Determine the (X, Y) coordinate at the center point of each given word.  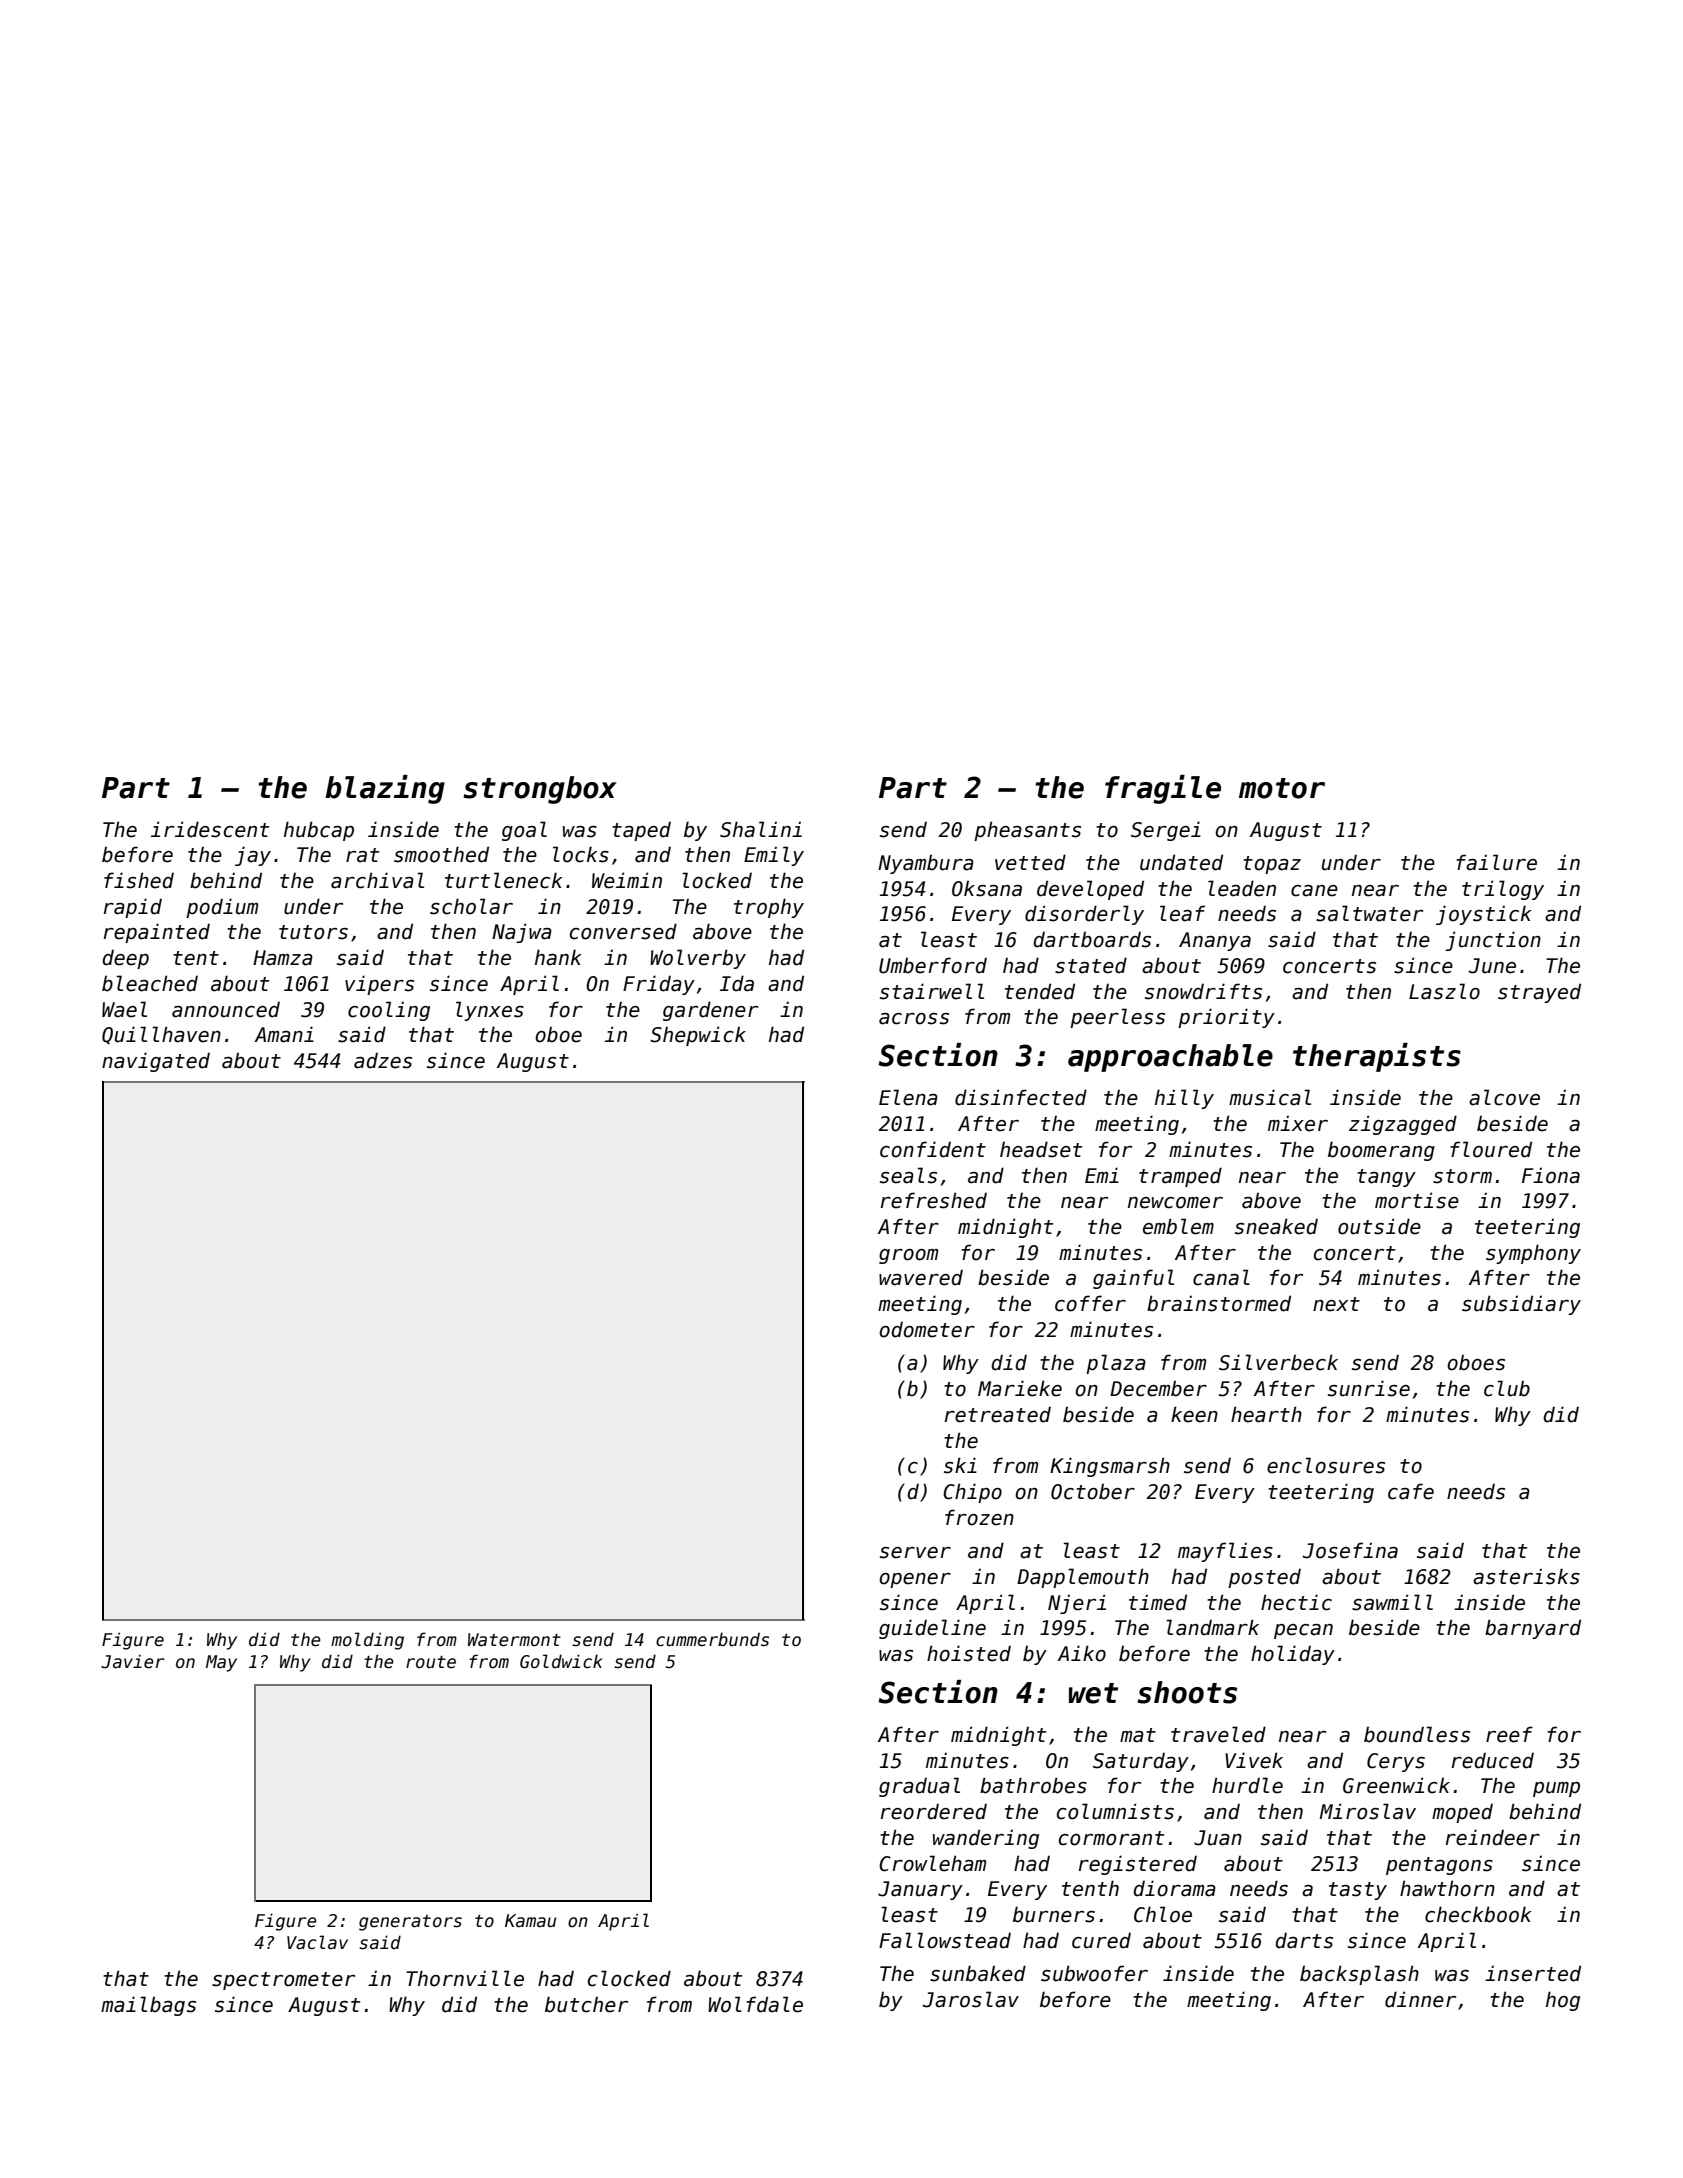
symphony (1533, 1254)
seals (908, 1175)
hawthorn (1447, 1888)
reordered (934, 1811)
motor (1282, 788)
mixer (1298, 1123)
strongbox (540, 790)
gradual (919, 1787)
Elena (908, 1097)
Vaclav (317, 1942)
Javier (133, 1661)
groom (908, 1256)
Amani (284, 1034)
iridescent (210, 829)
